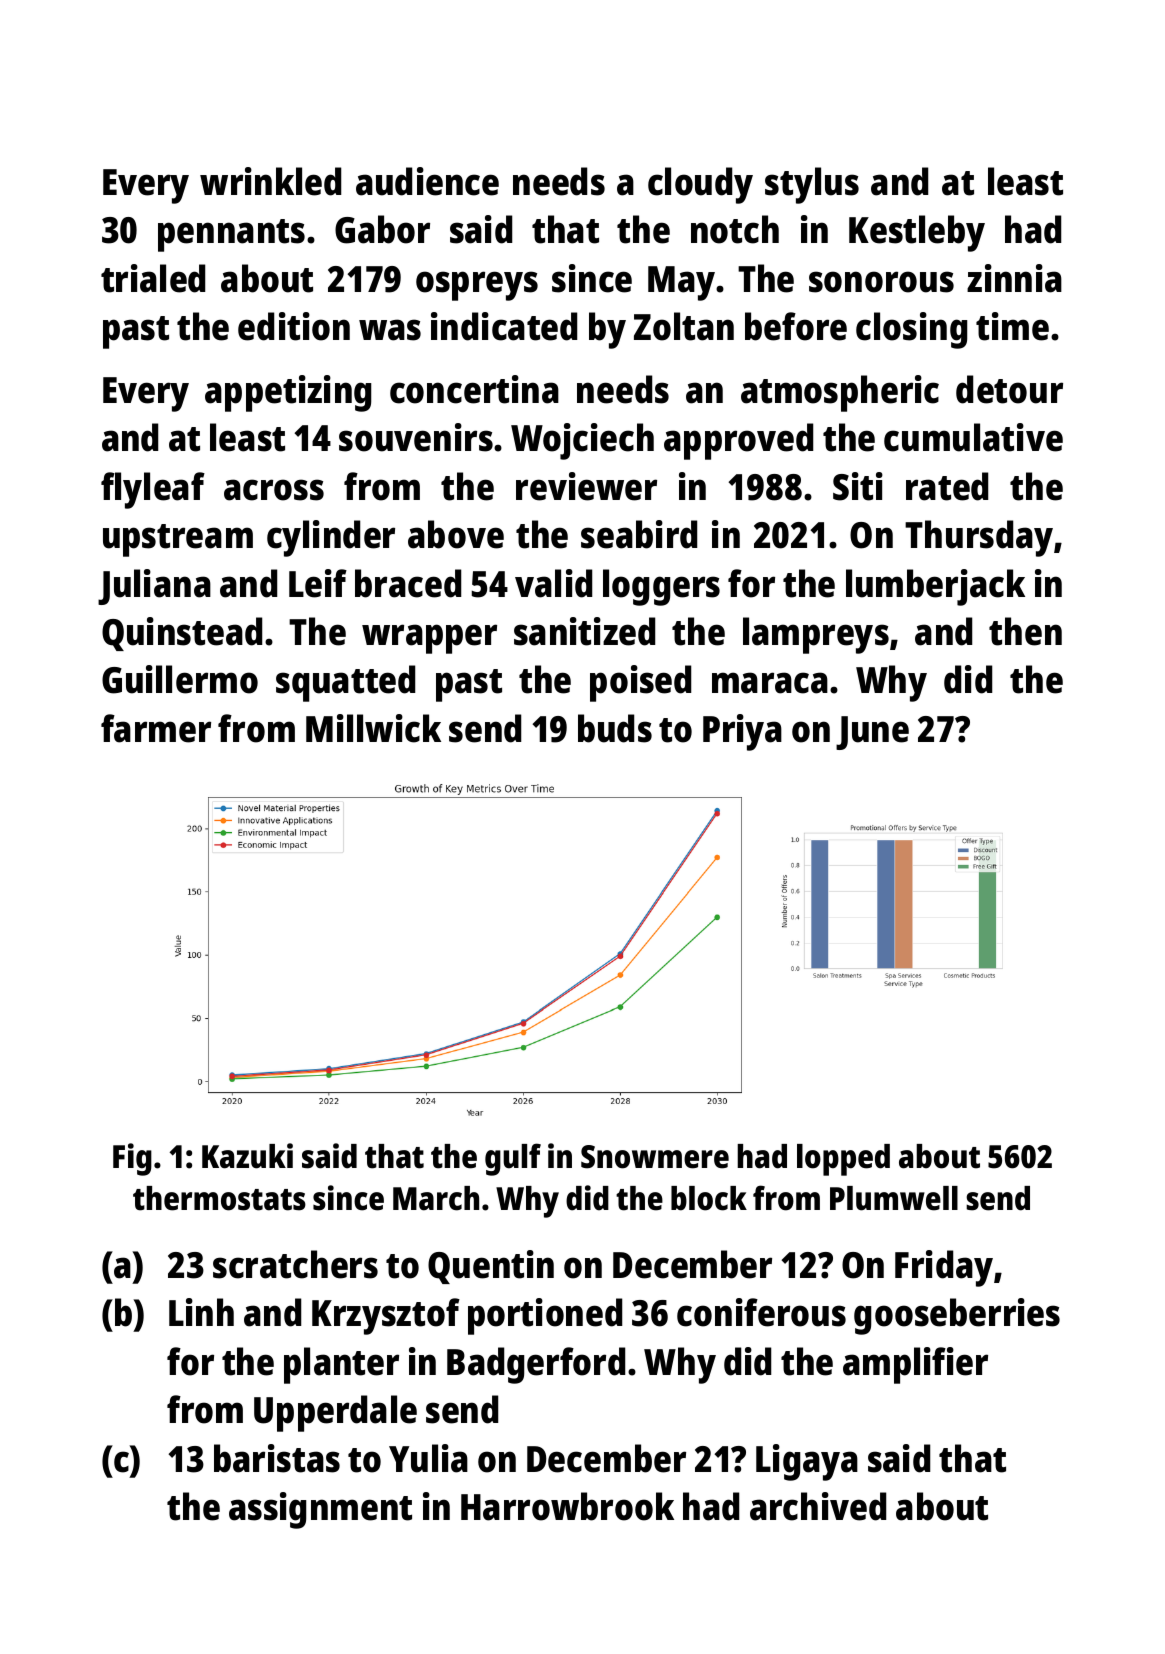 This screenshot has height=1654, width=1165. What do you see at coordinates (917, 233) in the screenshot?
I see `Kestleby` at bounding box center [917, 233].
